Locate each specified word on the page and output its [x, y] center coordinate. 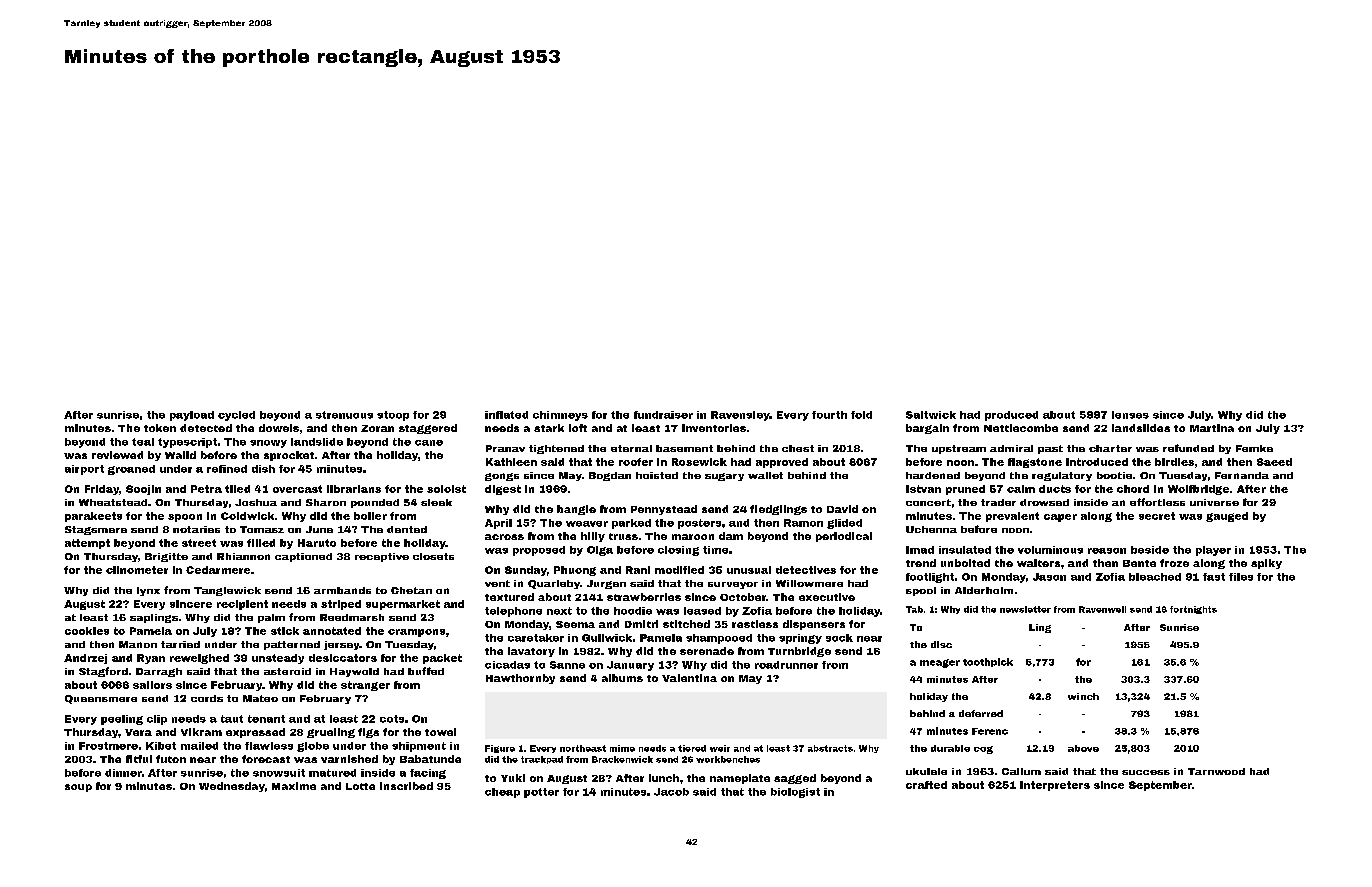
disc [941, 644]
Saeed [1274, 462]
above [1083, 748]
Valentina [689, 678]
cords [207, 698]
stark [549, 428]
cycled [236, 416]
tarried [180, 644]
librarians [354, 489]
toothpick [988, 662]
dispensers [814, 625]
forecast [266, 759]
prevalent [1012, 517]
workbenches [728, 759]
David [842, 509]
